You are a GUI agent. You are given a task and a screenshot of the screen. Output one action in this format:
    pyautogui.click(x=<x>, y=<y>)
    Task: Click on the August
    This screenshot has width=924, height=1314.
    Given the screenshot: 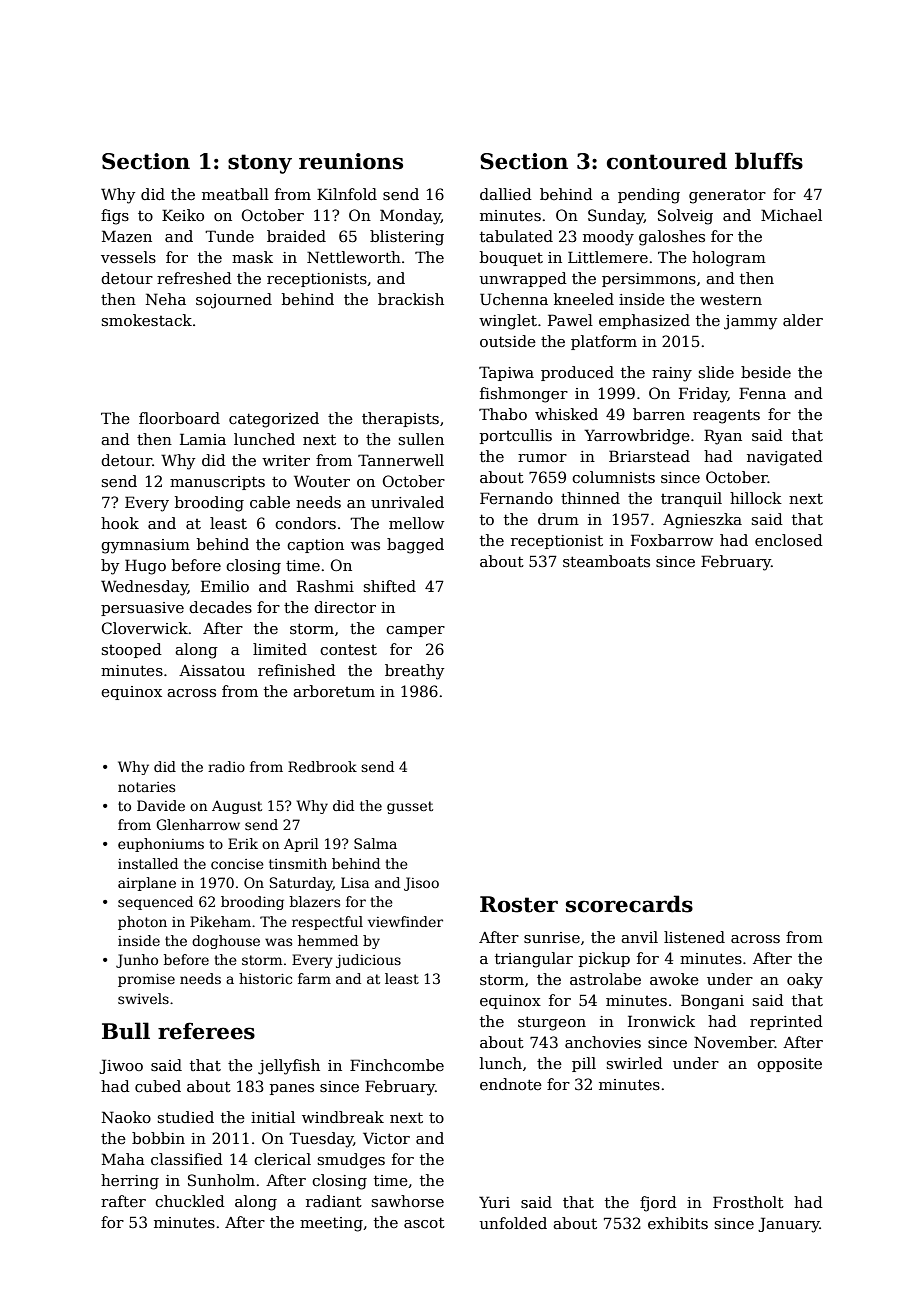 What is the action you would take?
    pyautogui.click(x=237, y=807)
